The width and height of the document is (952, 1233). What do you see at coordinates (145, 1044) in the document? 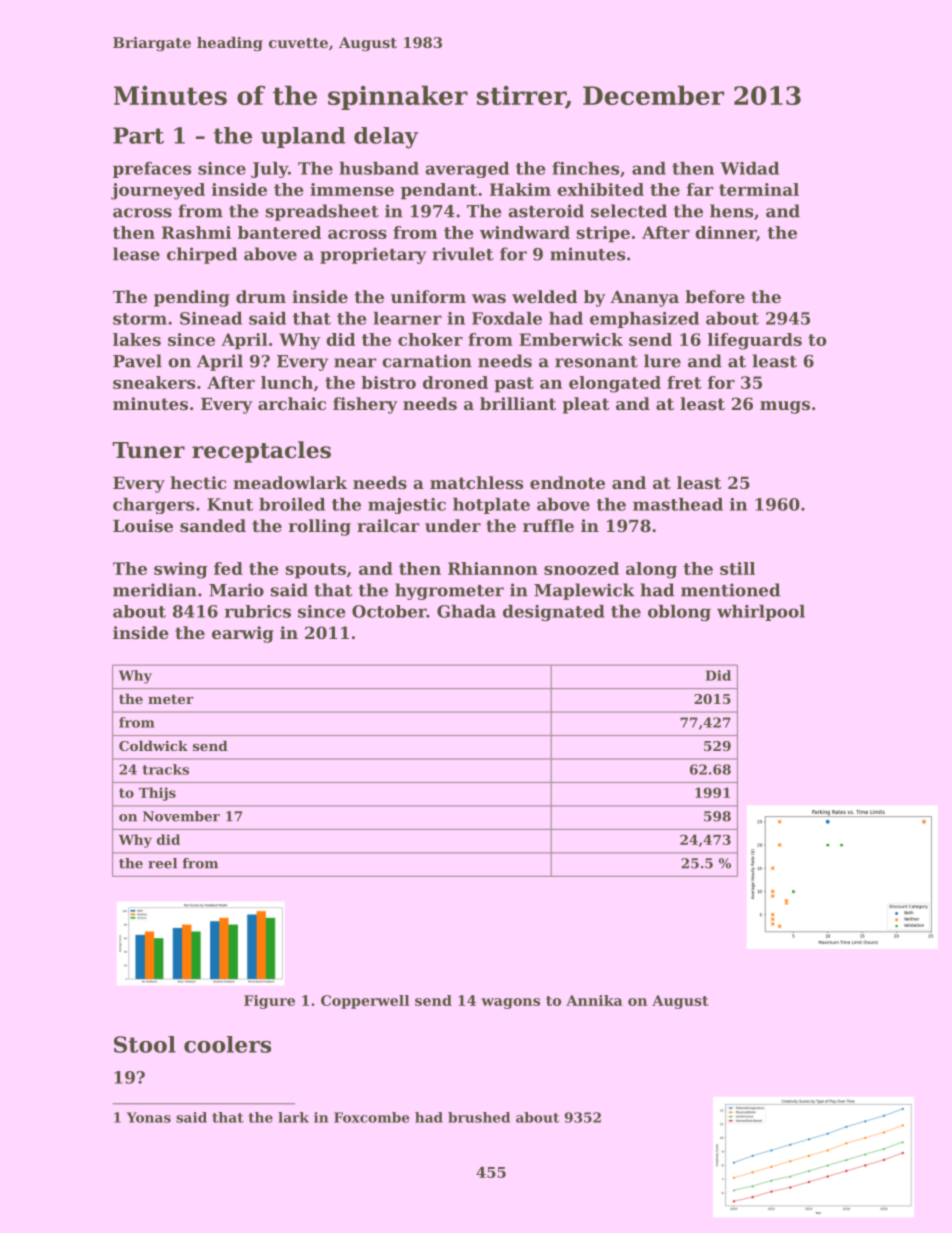
I see `Stool` at bounding box center [145, 1044].
